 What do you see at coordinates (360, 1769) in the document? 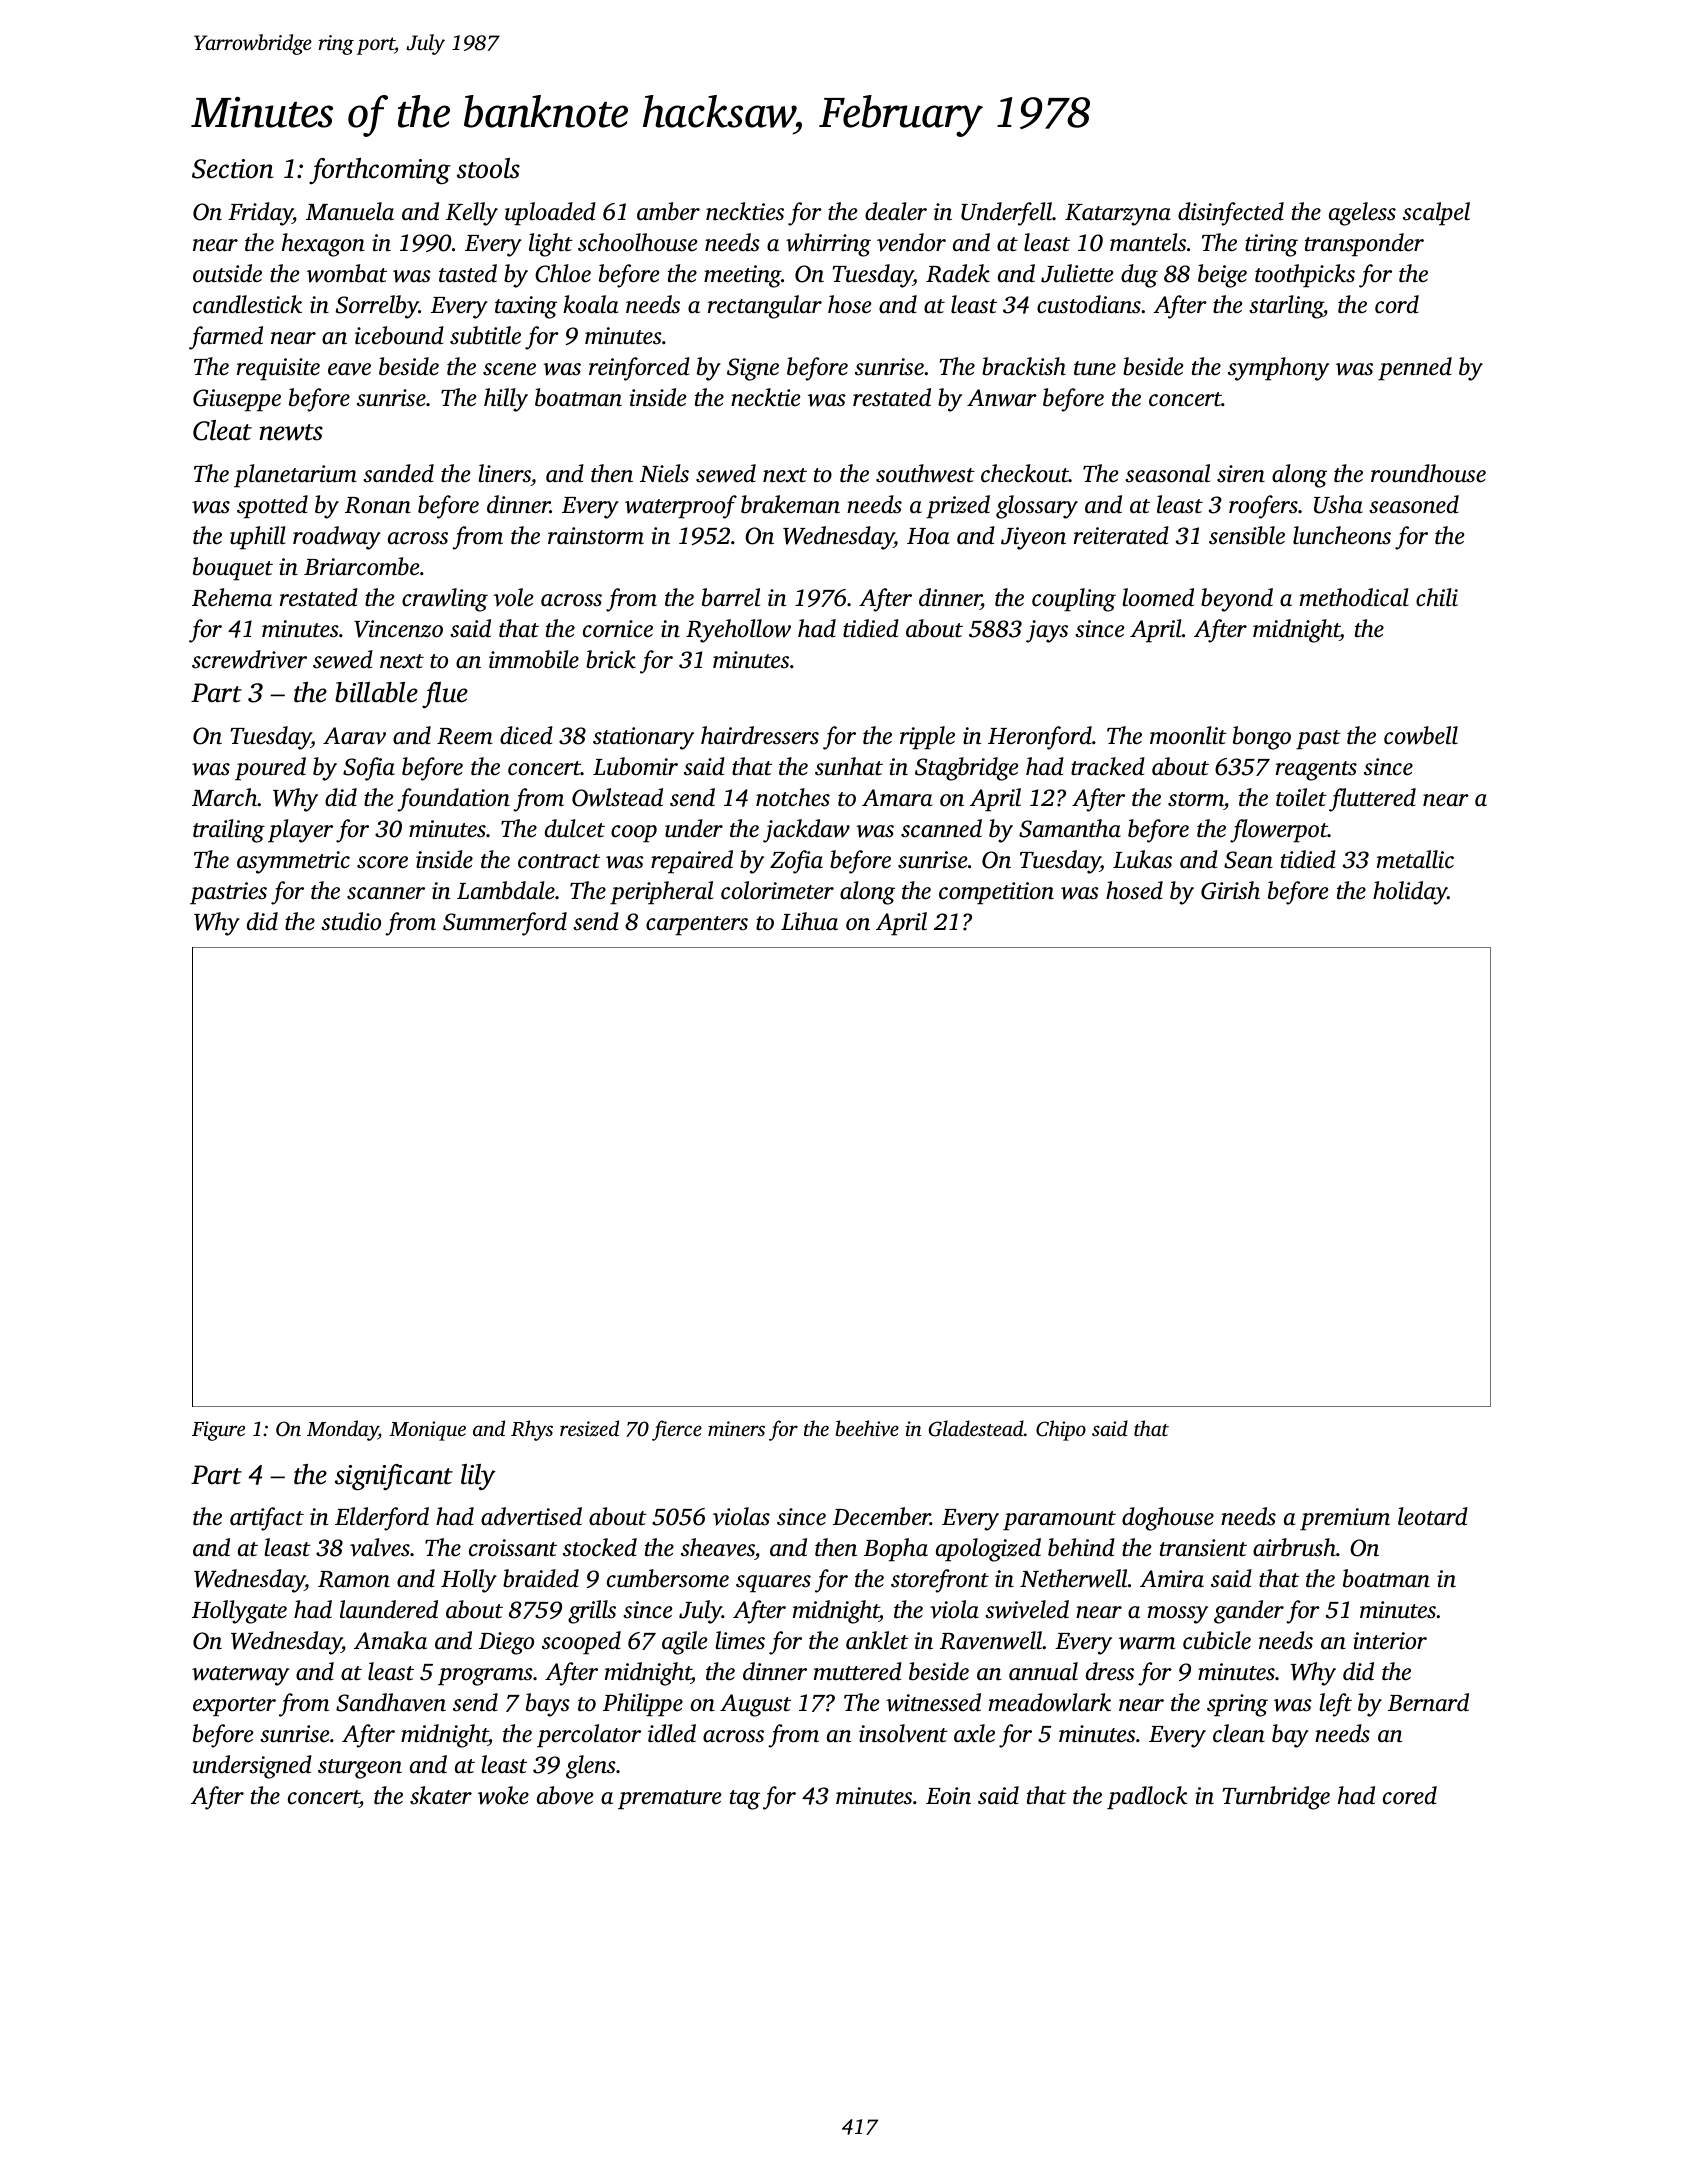
I see `sturgeon` at bounding box center [360, 1769].
